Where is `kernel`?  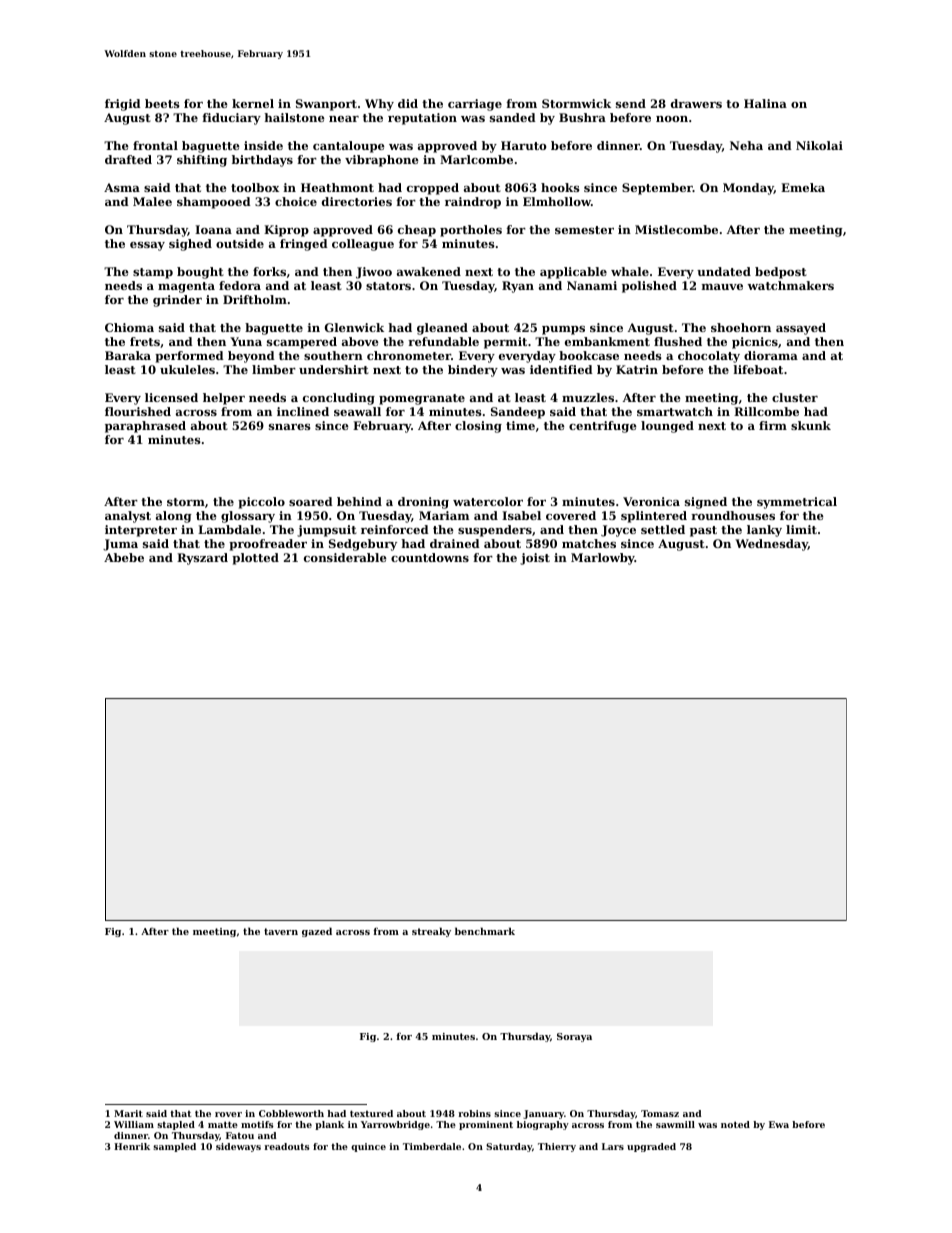
kernel is located at coordinates (253, 103).
